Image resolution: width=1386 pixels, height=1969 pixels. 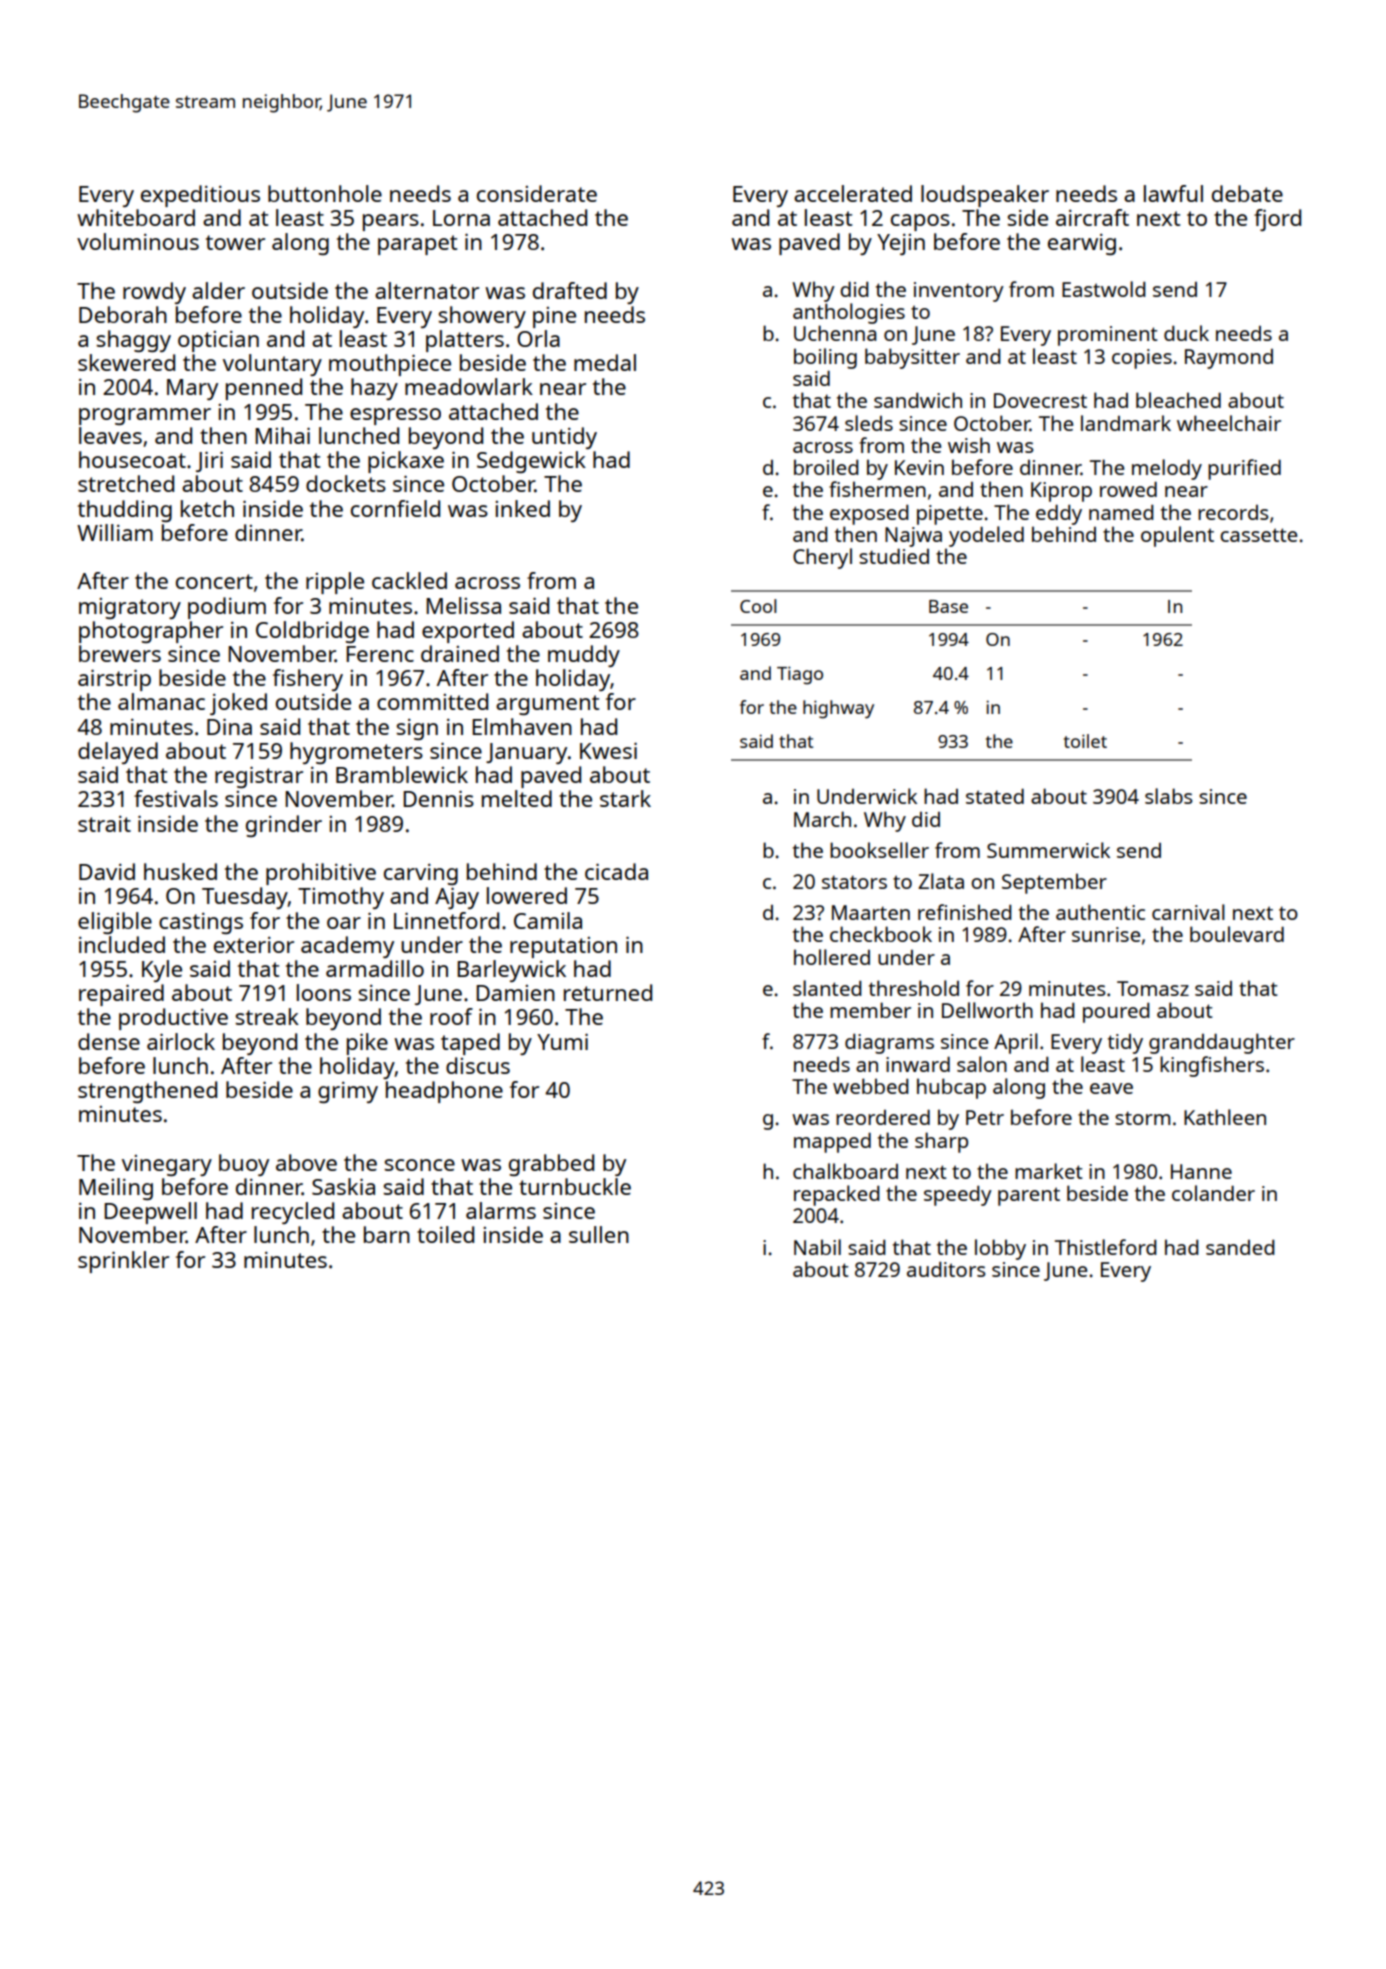 What do you see at coordinates (167, 1165) in the image?
I see `vinegary` at bounding box center [167, 1165].
